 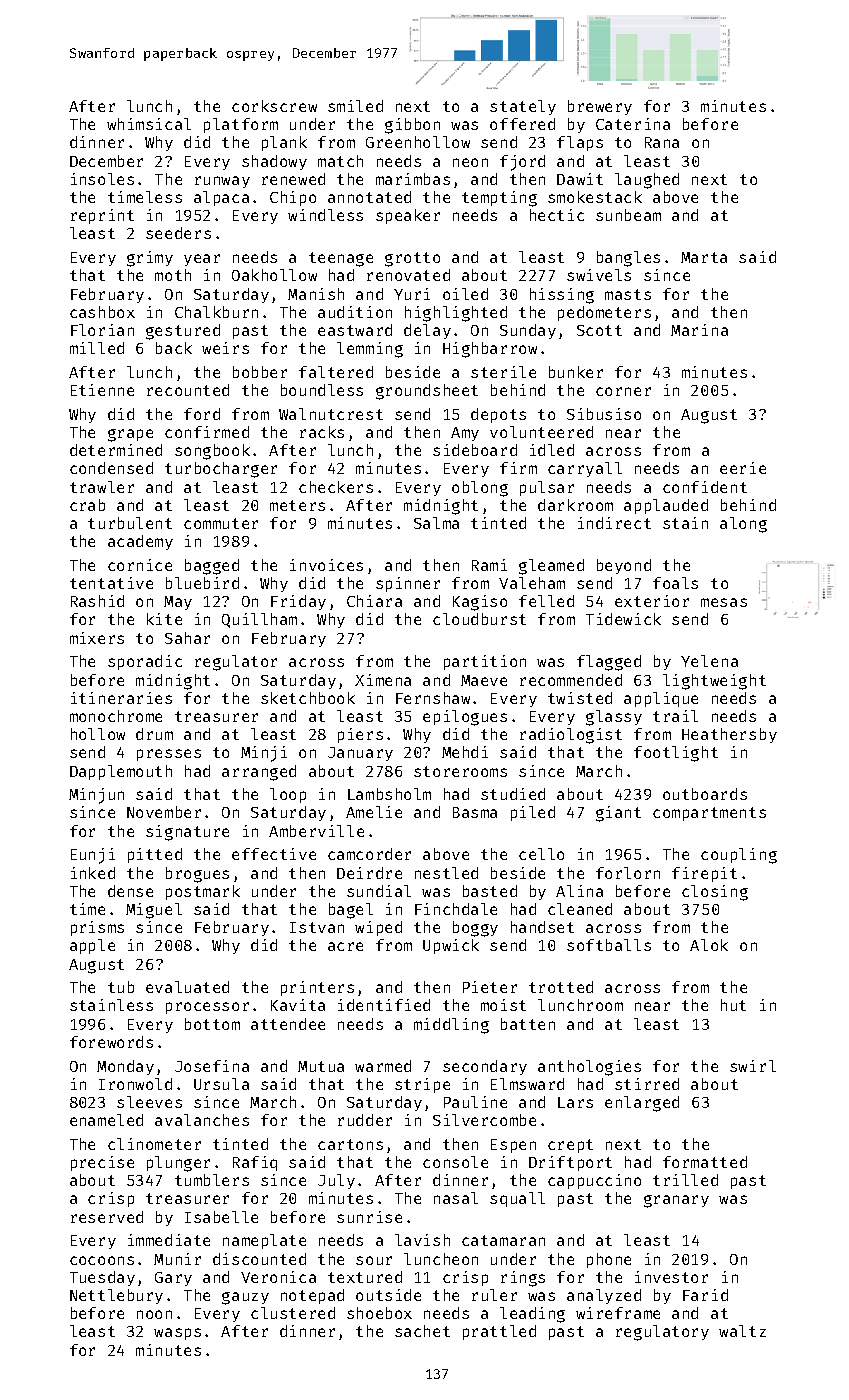 I want to click on grape, so click(x=130, y=435).
